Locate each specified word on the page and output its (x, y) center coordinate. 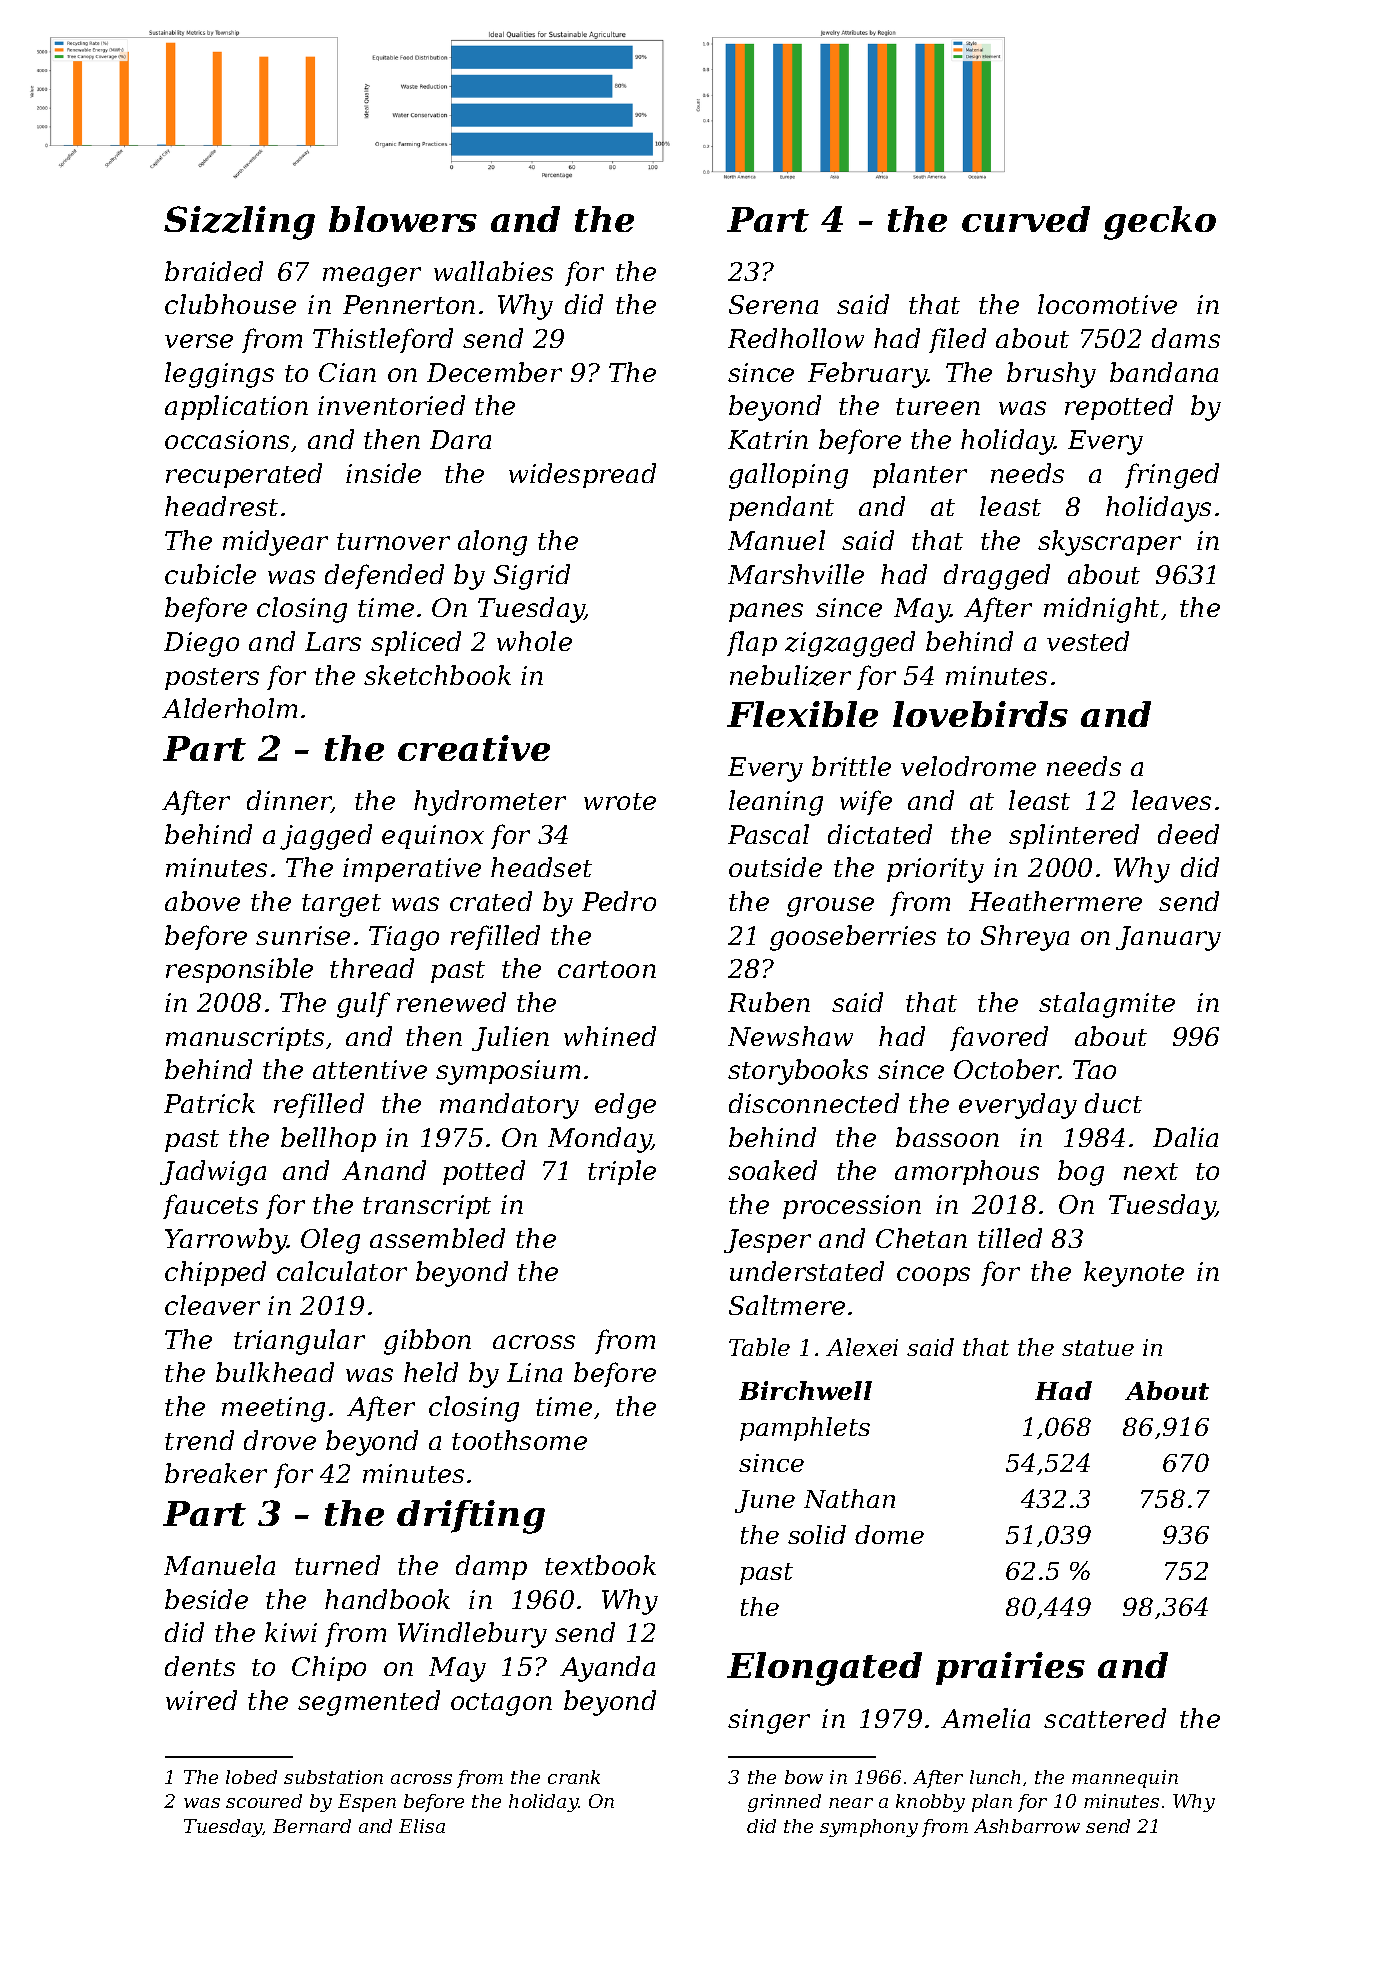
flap (752, 643)
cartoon (607, 969)
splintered (1074, 836)
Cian (347, 372)
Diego (201, 644)
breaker (216, 1473)
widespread (582, 475)
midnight (1101, 610)
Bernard (312, 1826)
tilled (1010, 1238)
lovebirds (980, 714)
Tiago (404, 938)
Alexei (862, 1347)
